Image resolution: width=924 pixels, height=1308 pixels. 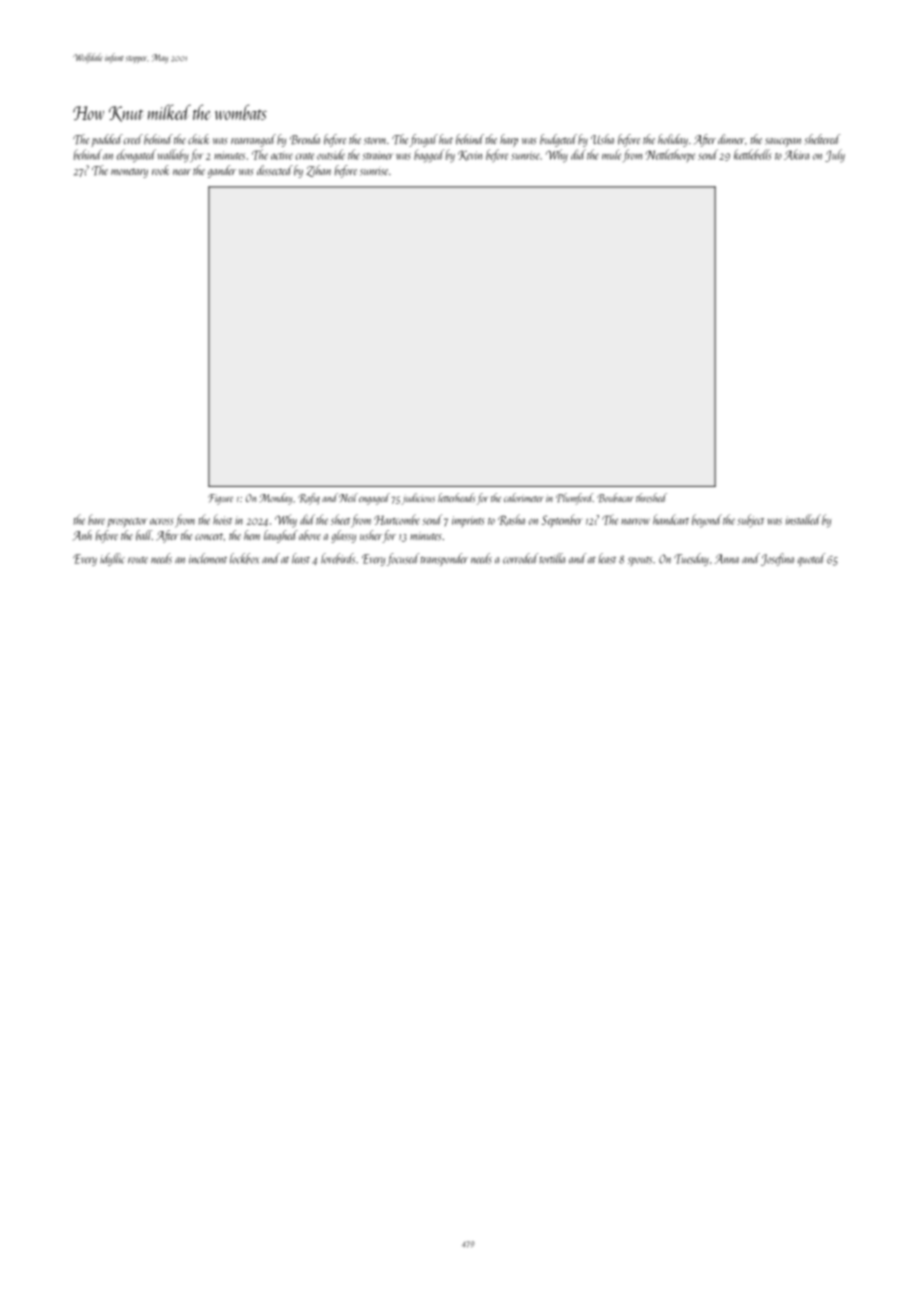 What do you see at coordinates (803, 519) in the page?
I see `installed` at bounding box center [803, 519].
